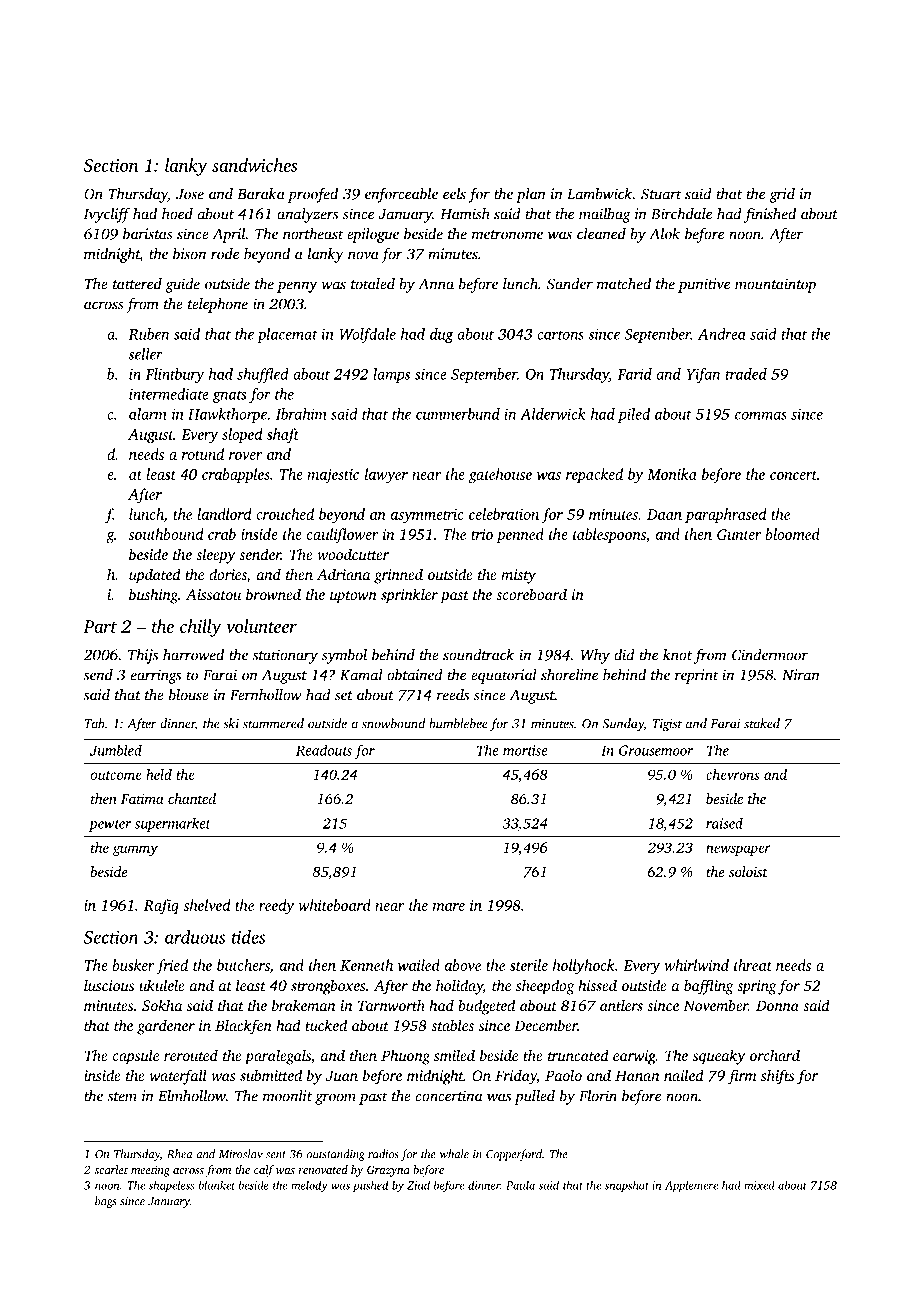  I want to click on set, so click(344, 696).
